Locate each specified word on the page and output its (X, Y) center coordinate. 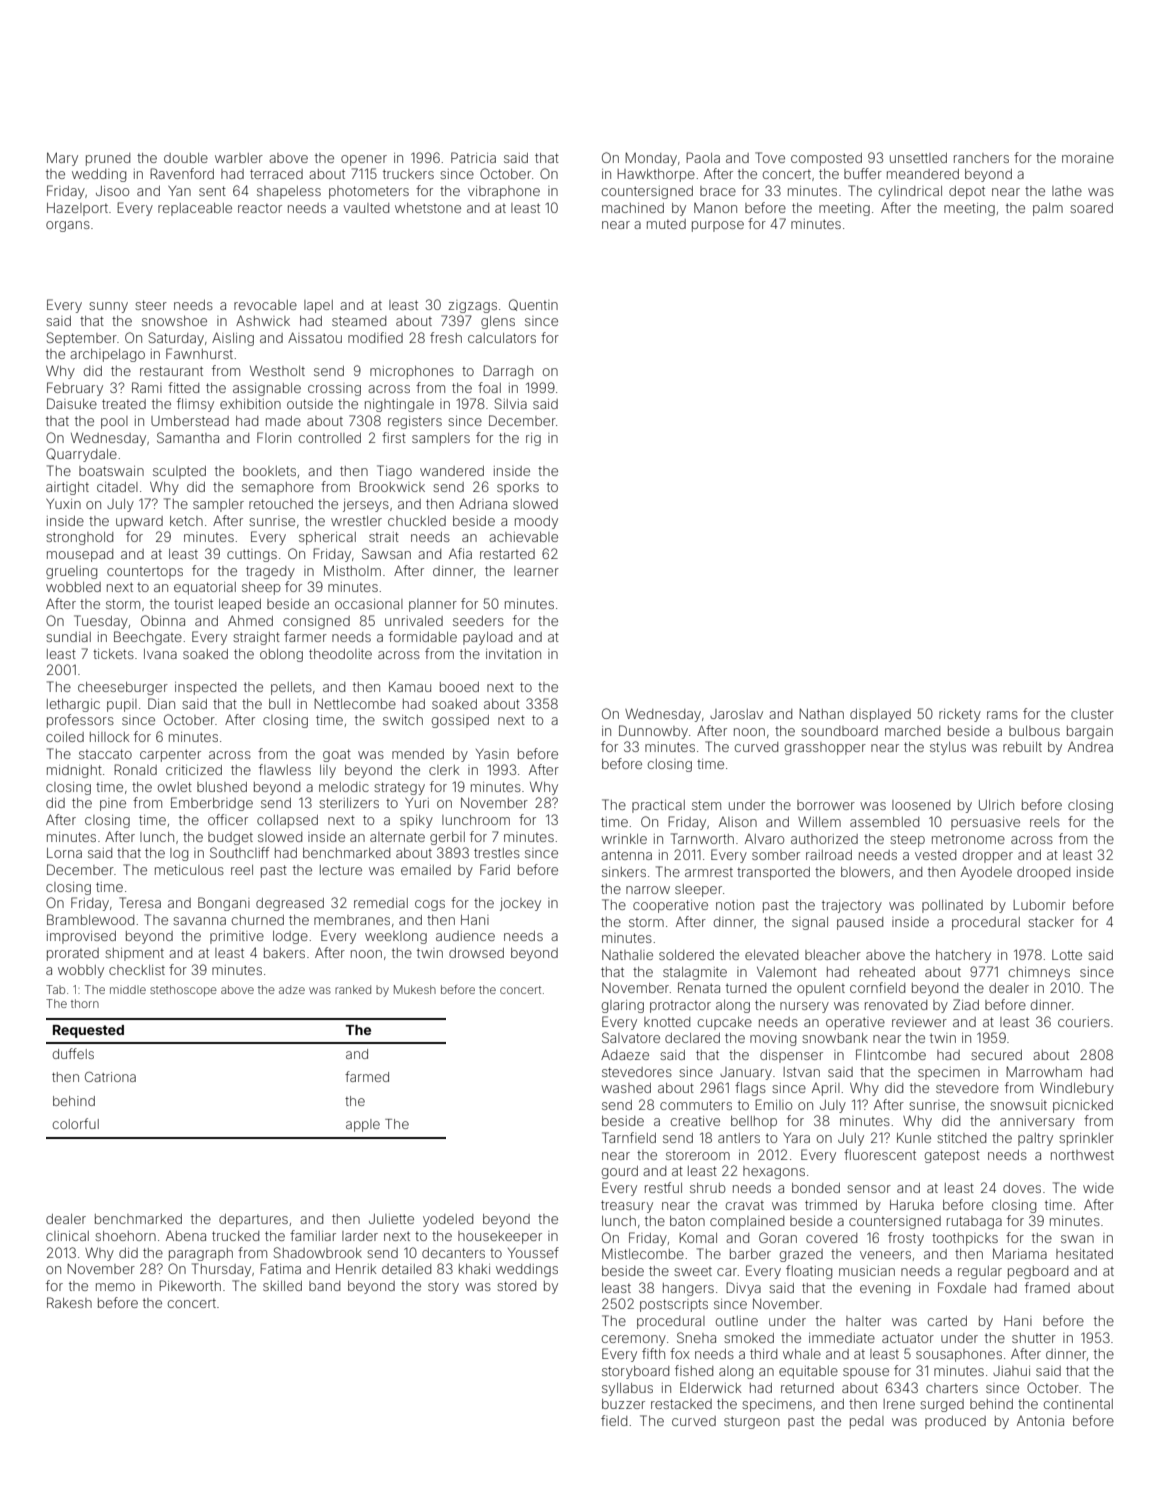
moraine (1088, 158)
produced (955, 1422)
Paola (703, 157)
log (179, 854)
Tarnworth (702, 838)
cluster (1092, 714)
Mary (62, 159)
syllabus (627, 1389)
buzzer (623, 1404)
